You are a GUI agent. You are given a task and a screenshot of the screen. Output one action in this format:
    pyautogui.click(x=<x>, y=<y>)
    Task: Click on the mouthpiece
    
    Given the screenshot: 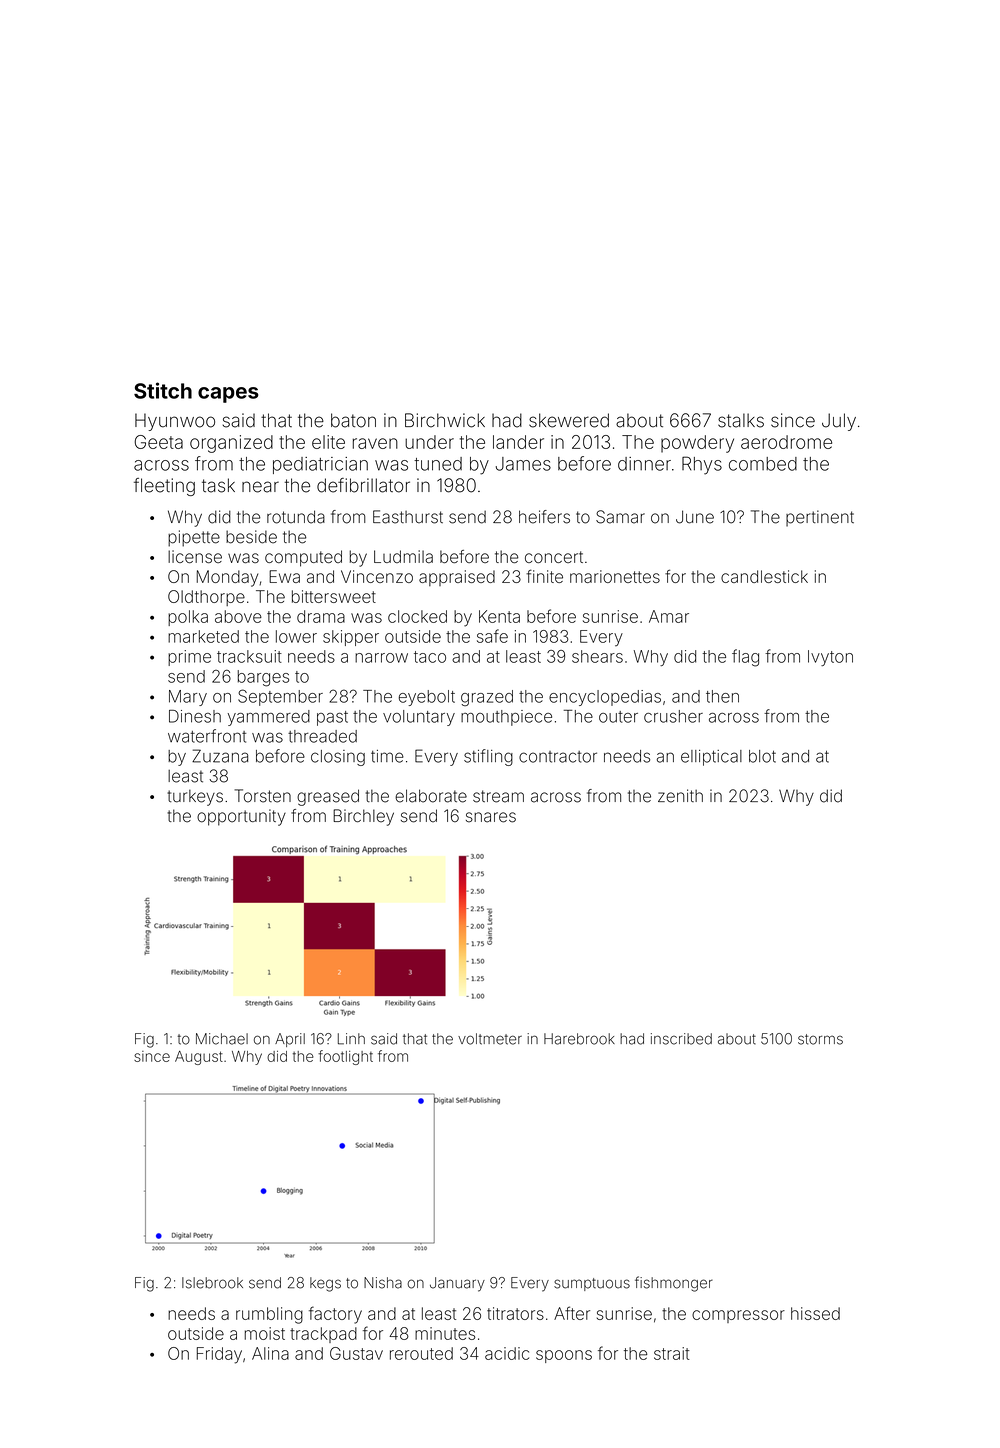 What is the action you would take?
    pyautogui.click(x=506, y=718)
